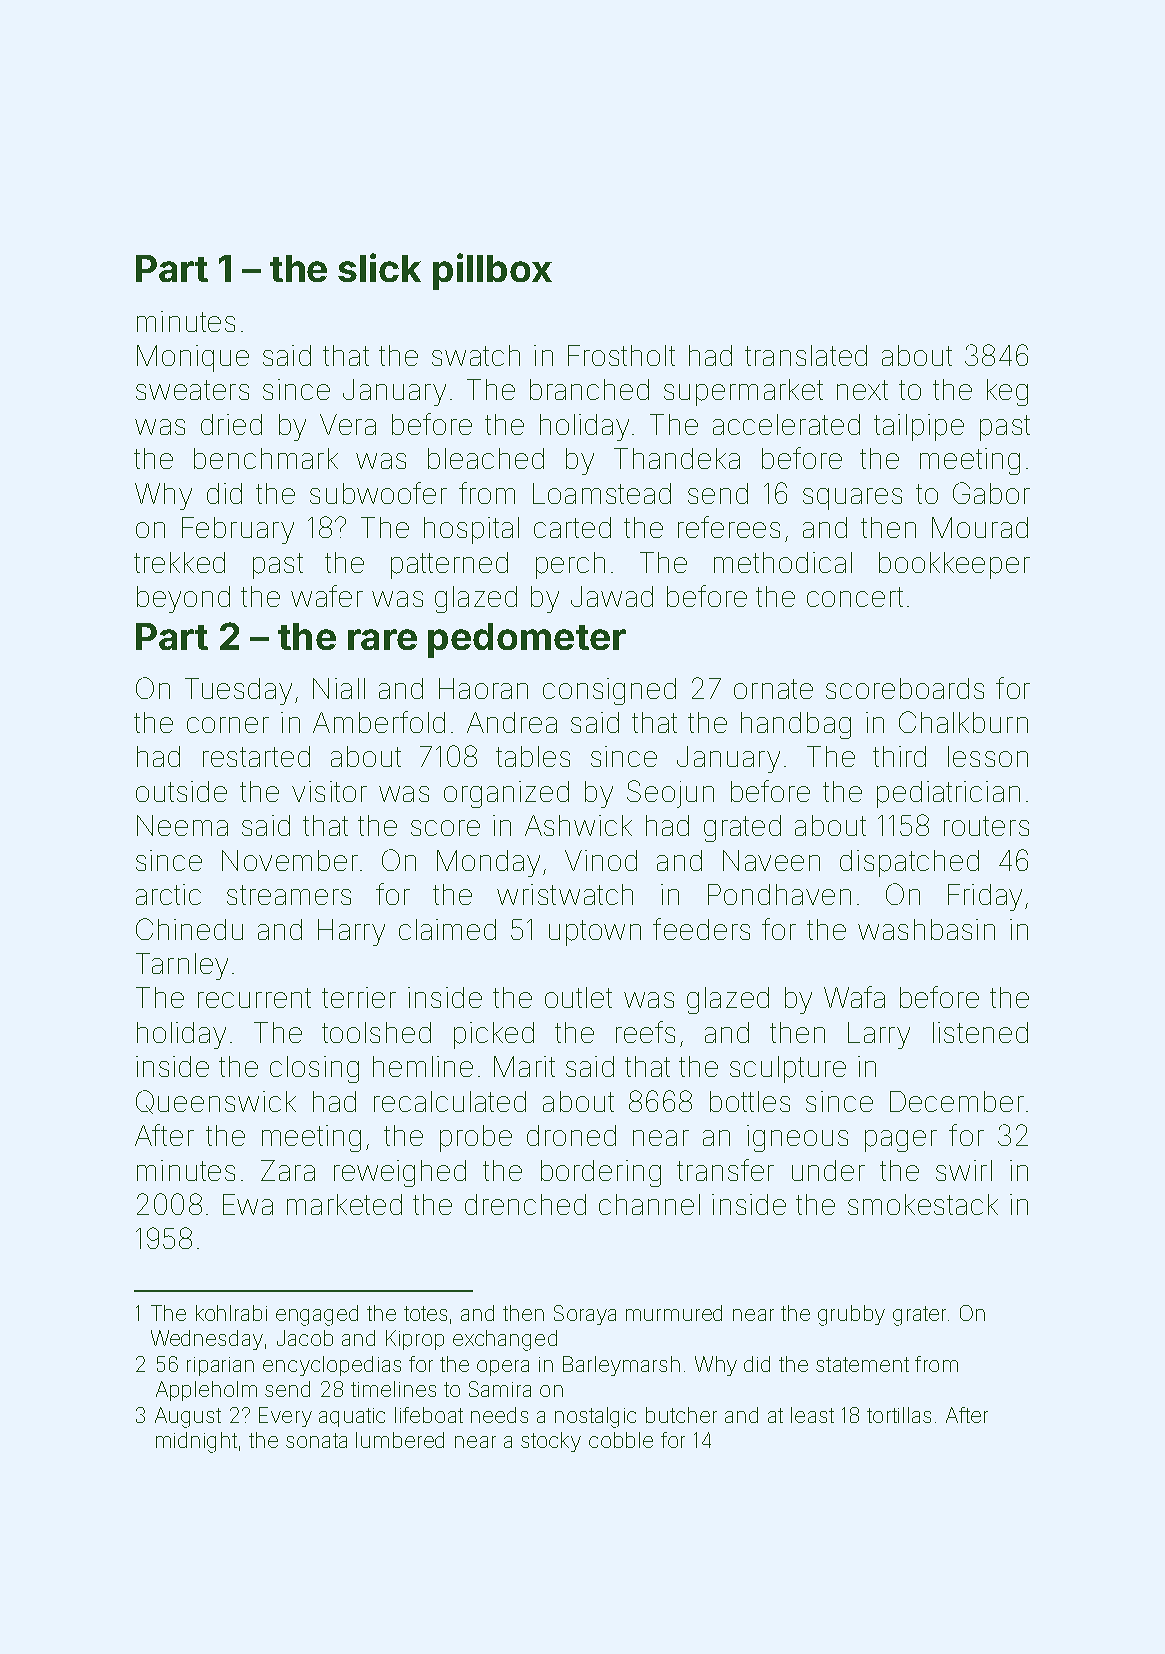 This document has height=1654, width=1165. I want to click on grater, so click(919, 1316).
